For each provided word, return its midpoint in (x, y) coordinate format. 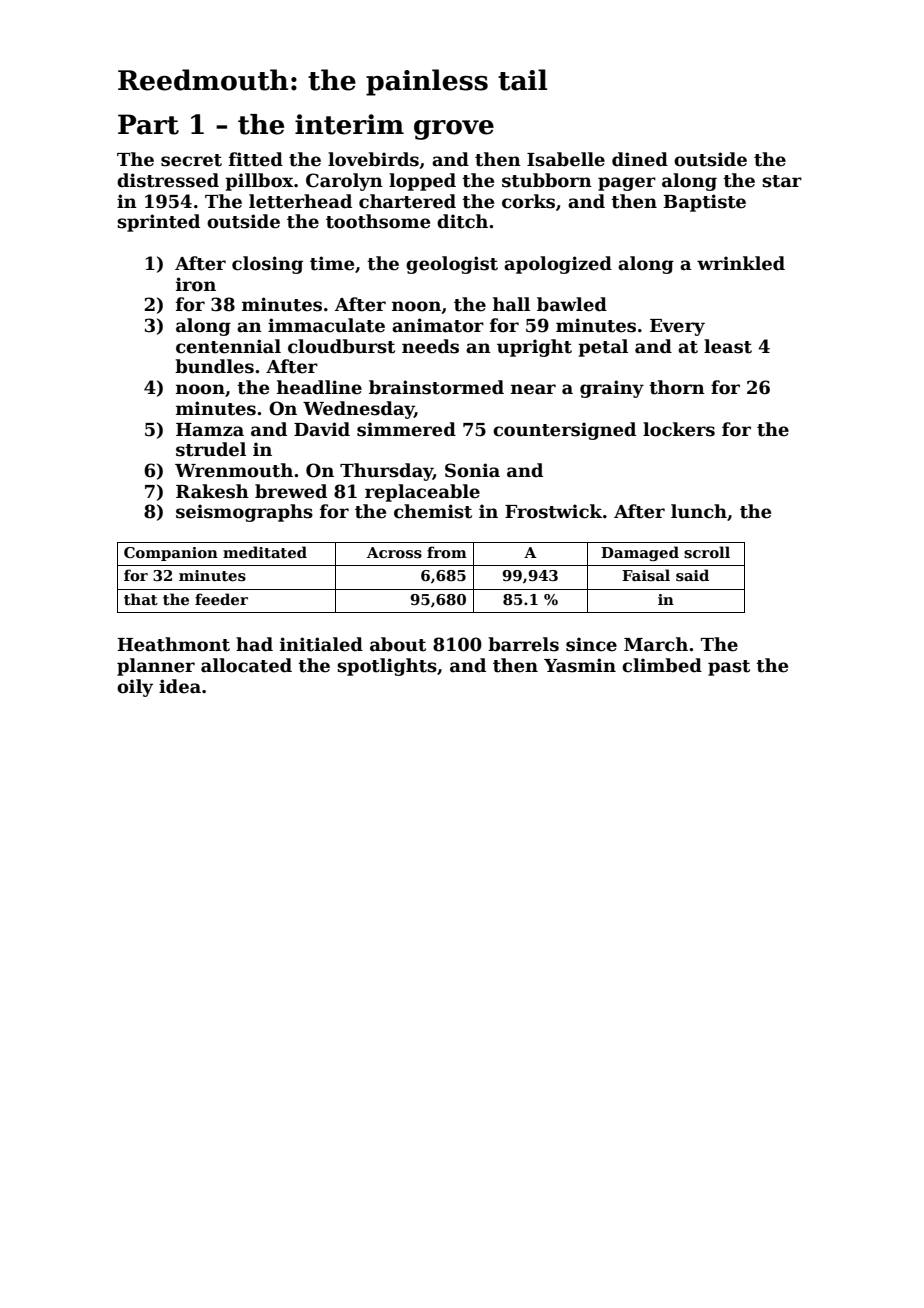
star (782, 181)
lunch (699, 511)
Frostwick (553, 511)
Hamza (210, 430)
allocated (246, 665)
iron (196, 284)
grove (454, 130)
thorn (677, 387)
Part (148, 124)
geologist (452, 265)
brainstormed (436, 387)
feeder (221, 599)
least (728, 346)
